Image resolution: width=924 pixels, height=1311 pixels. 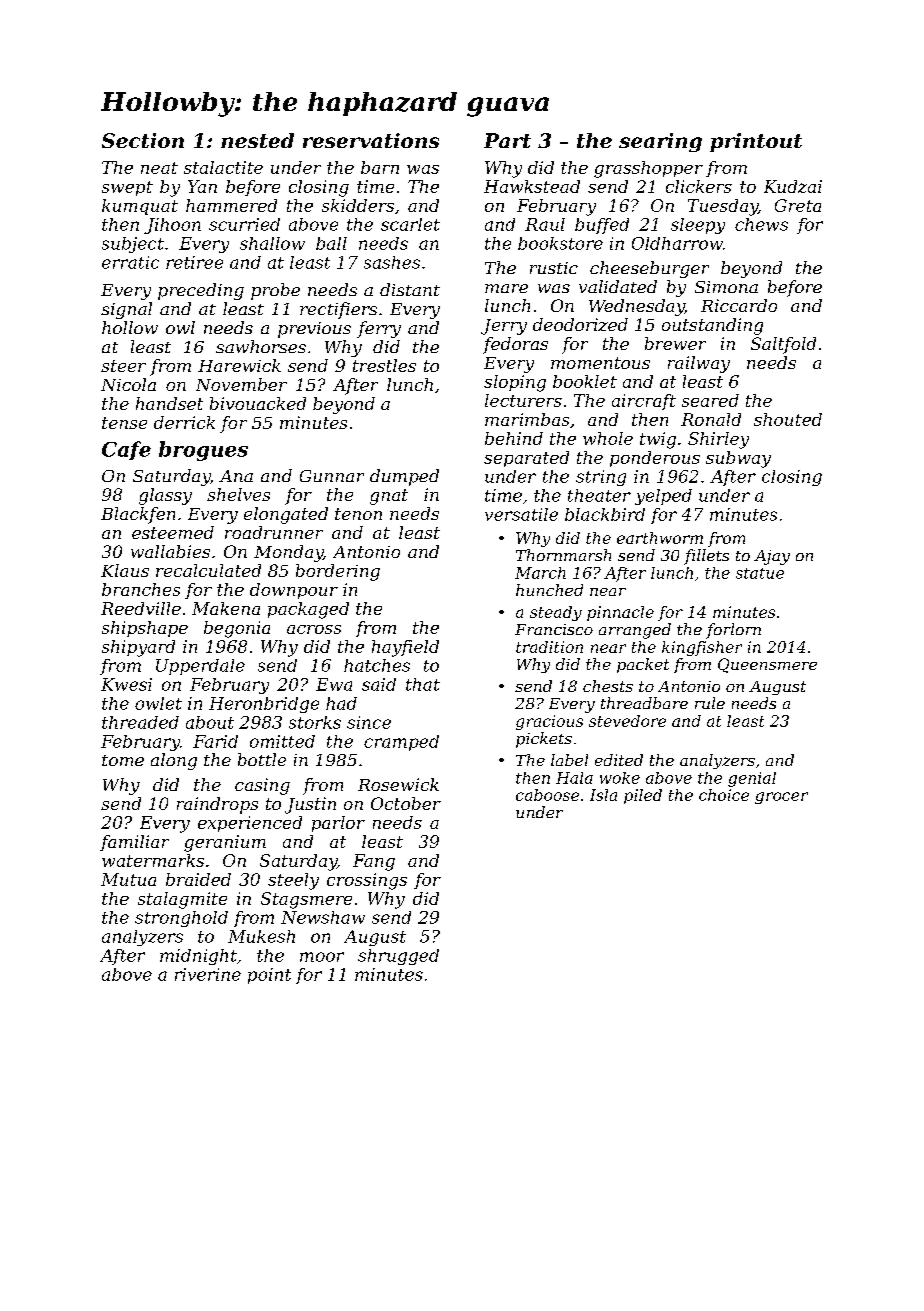 I want to click on validated, so click(x=618, y=286).
